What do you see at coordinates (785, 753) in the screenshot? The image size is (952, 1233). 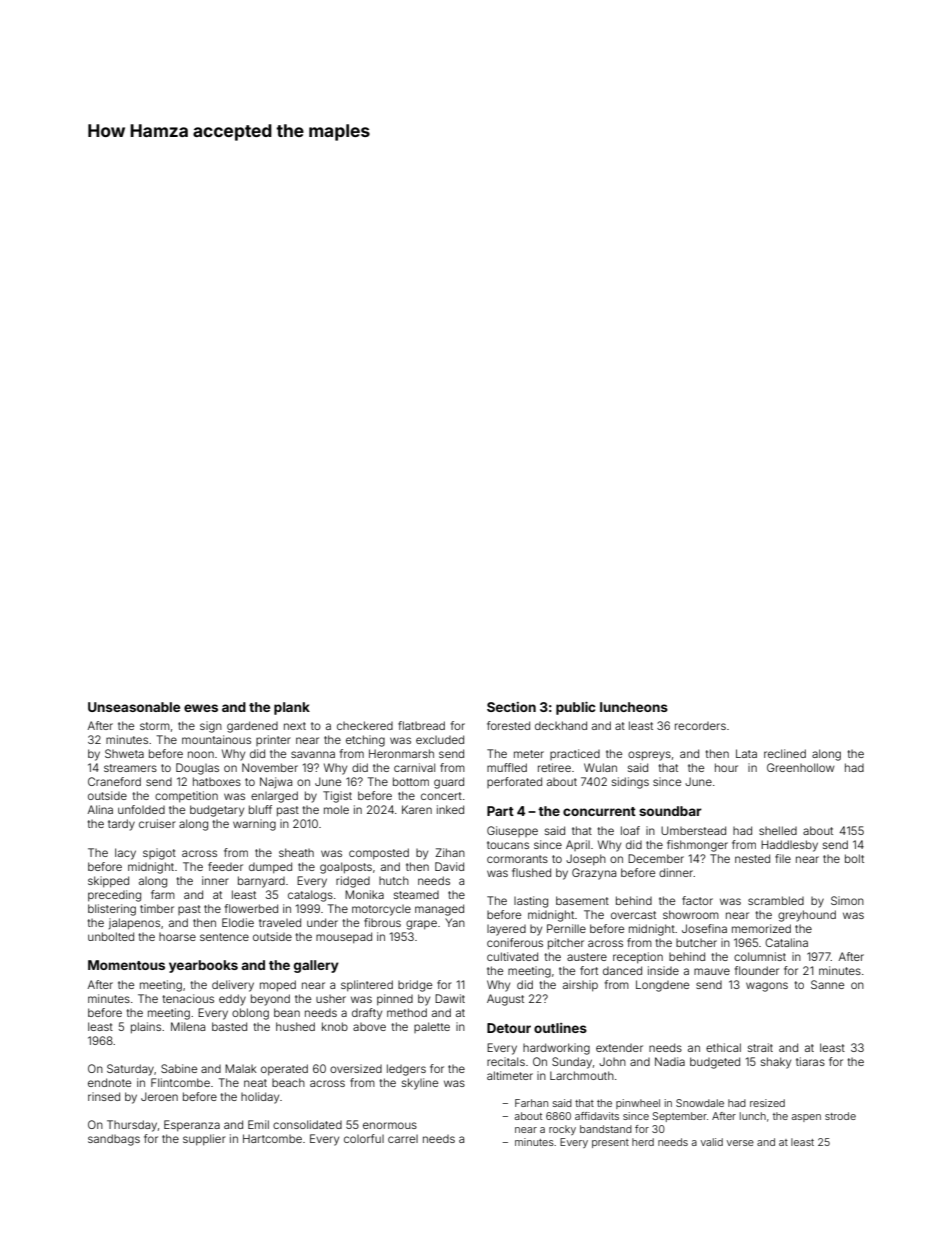 I see `reclined` at bounding box center [785, 753].
